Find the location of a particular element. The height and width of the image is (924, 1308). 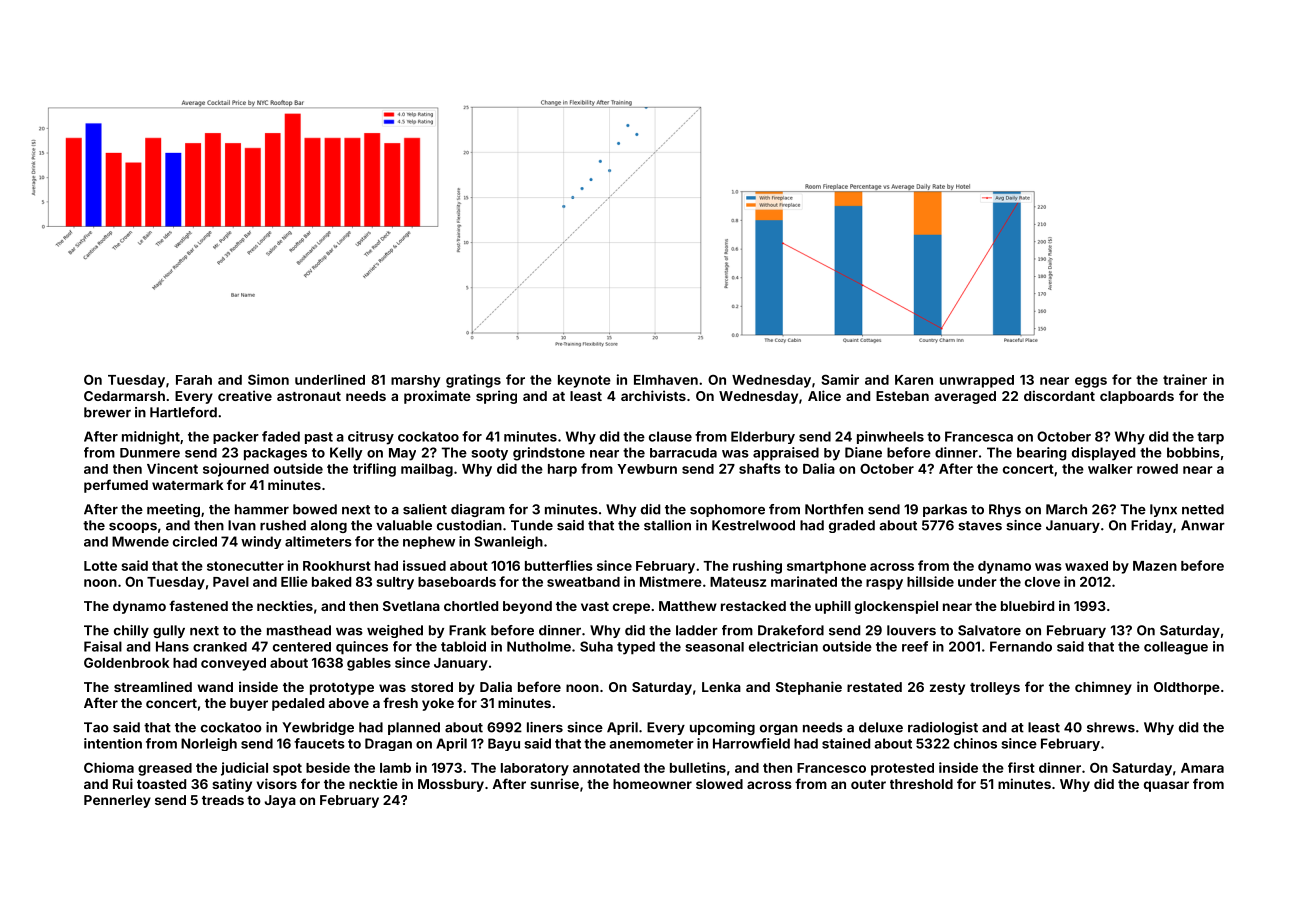

bulletins is located at coordinates (698, 767).
